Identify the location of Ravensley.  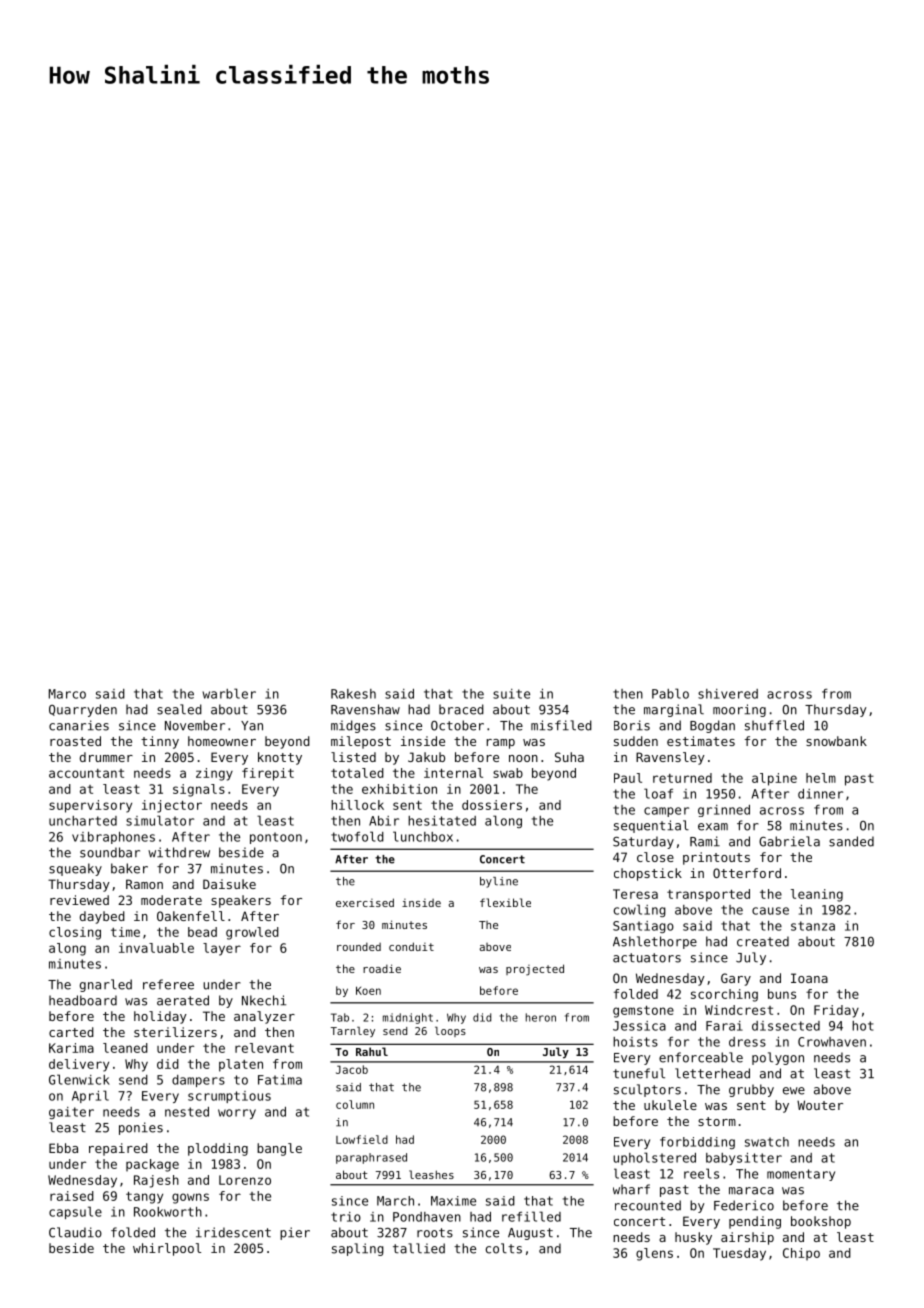
(670, 758).
